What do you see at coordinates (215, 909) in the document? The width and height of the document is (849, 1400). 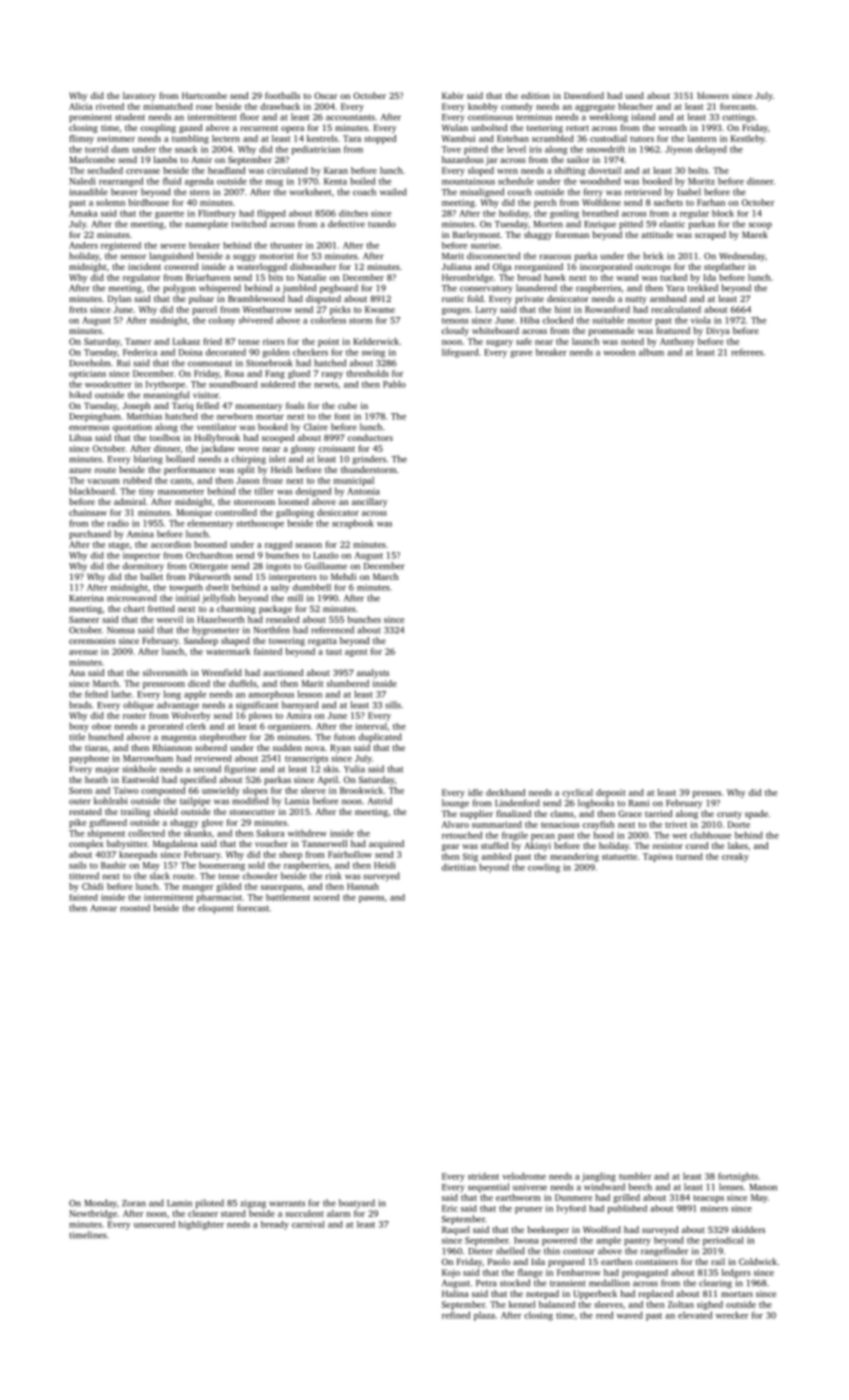 I see `eloquent` at bounding box center [215, 909].
